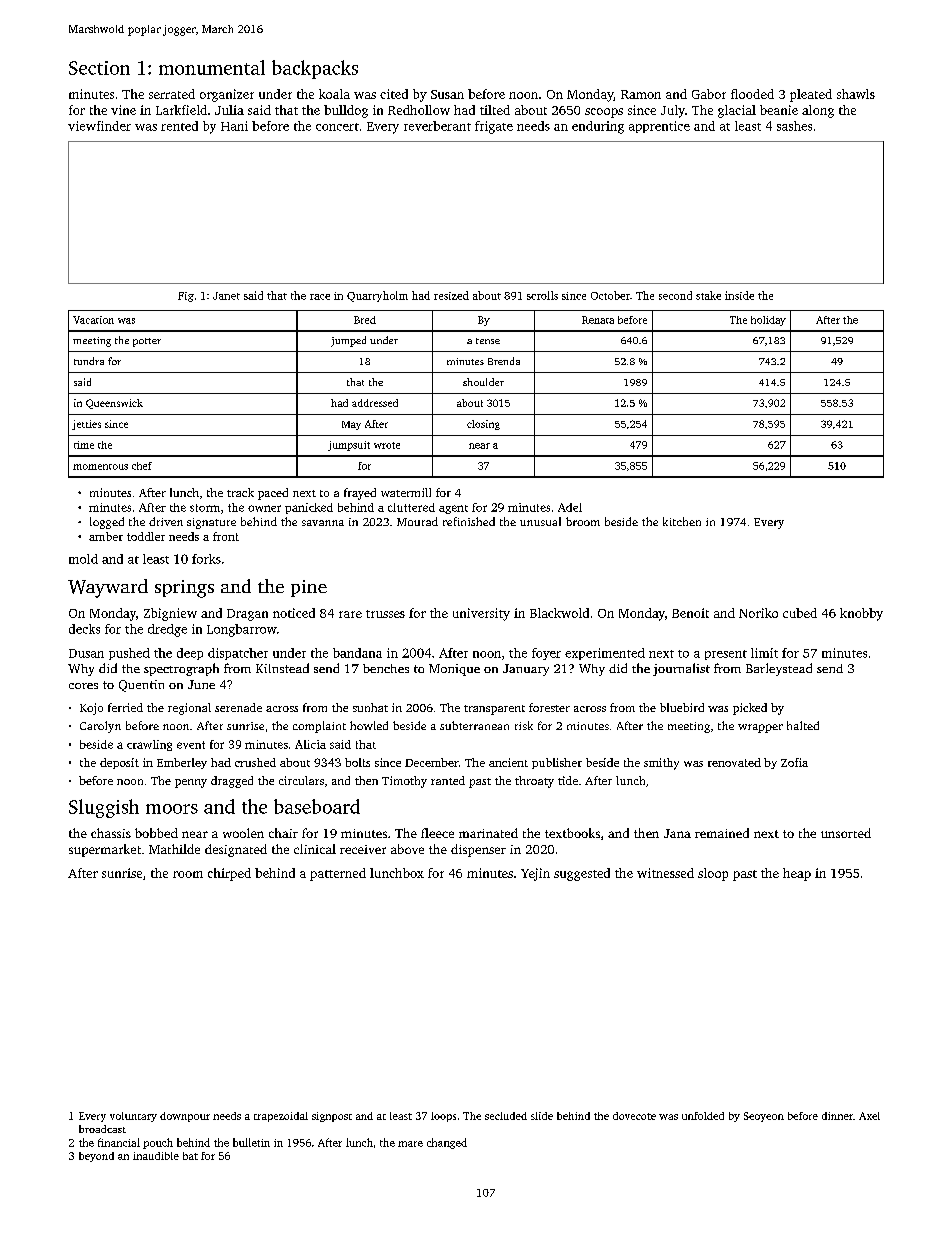 This image has height=1233, width=952. Describe the element at coordinates (713, 874) in the image. I see `sloop` at that location.
